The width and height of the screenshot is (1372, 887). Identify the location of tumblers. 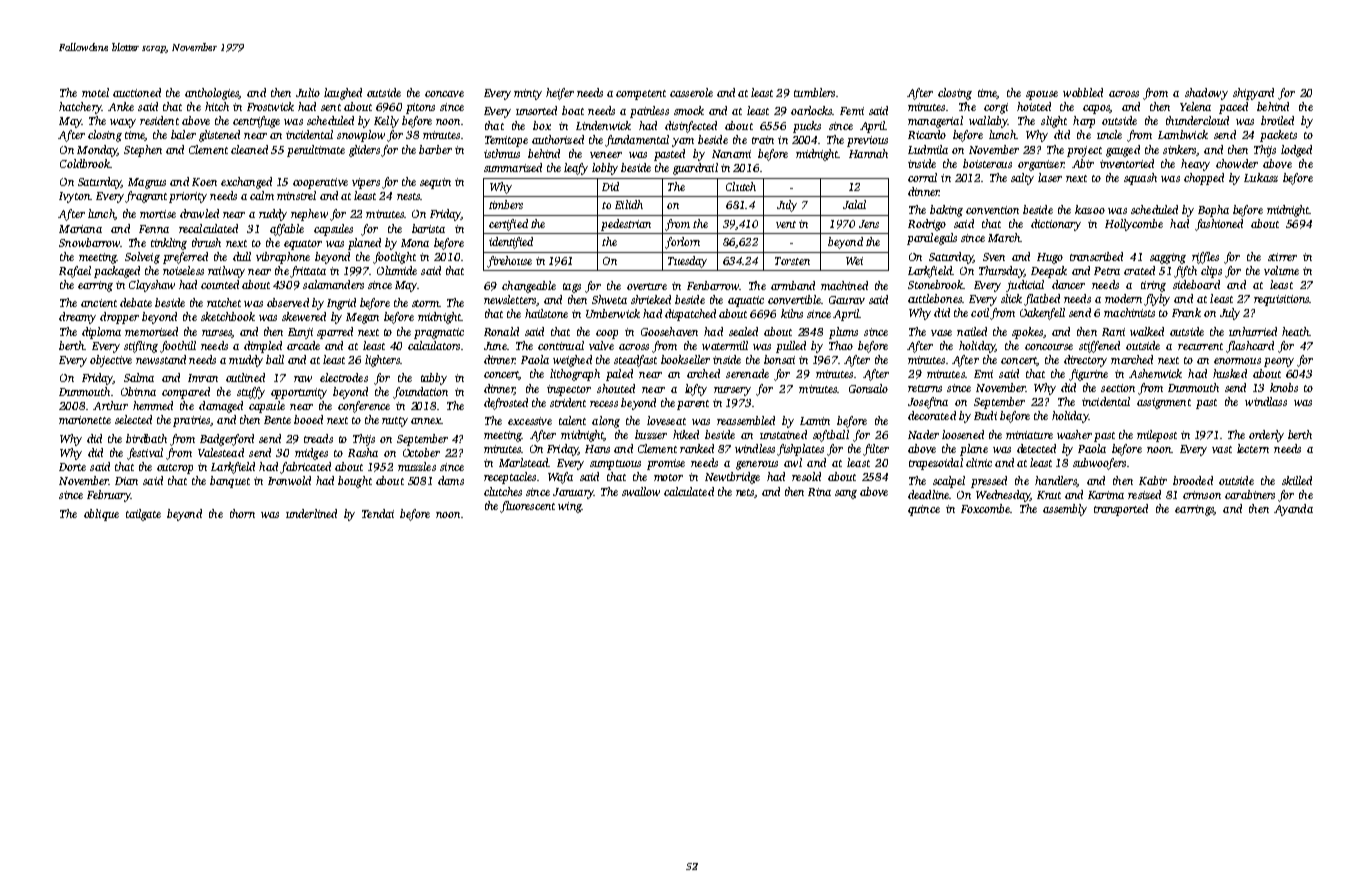
(814, 92).
